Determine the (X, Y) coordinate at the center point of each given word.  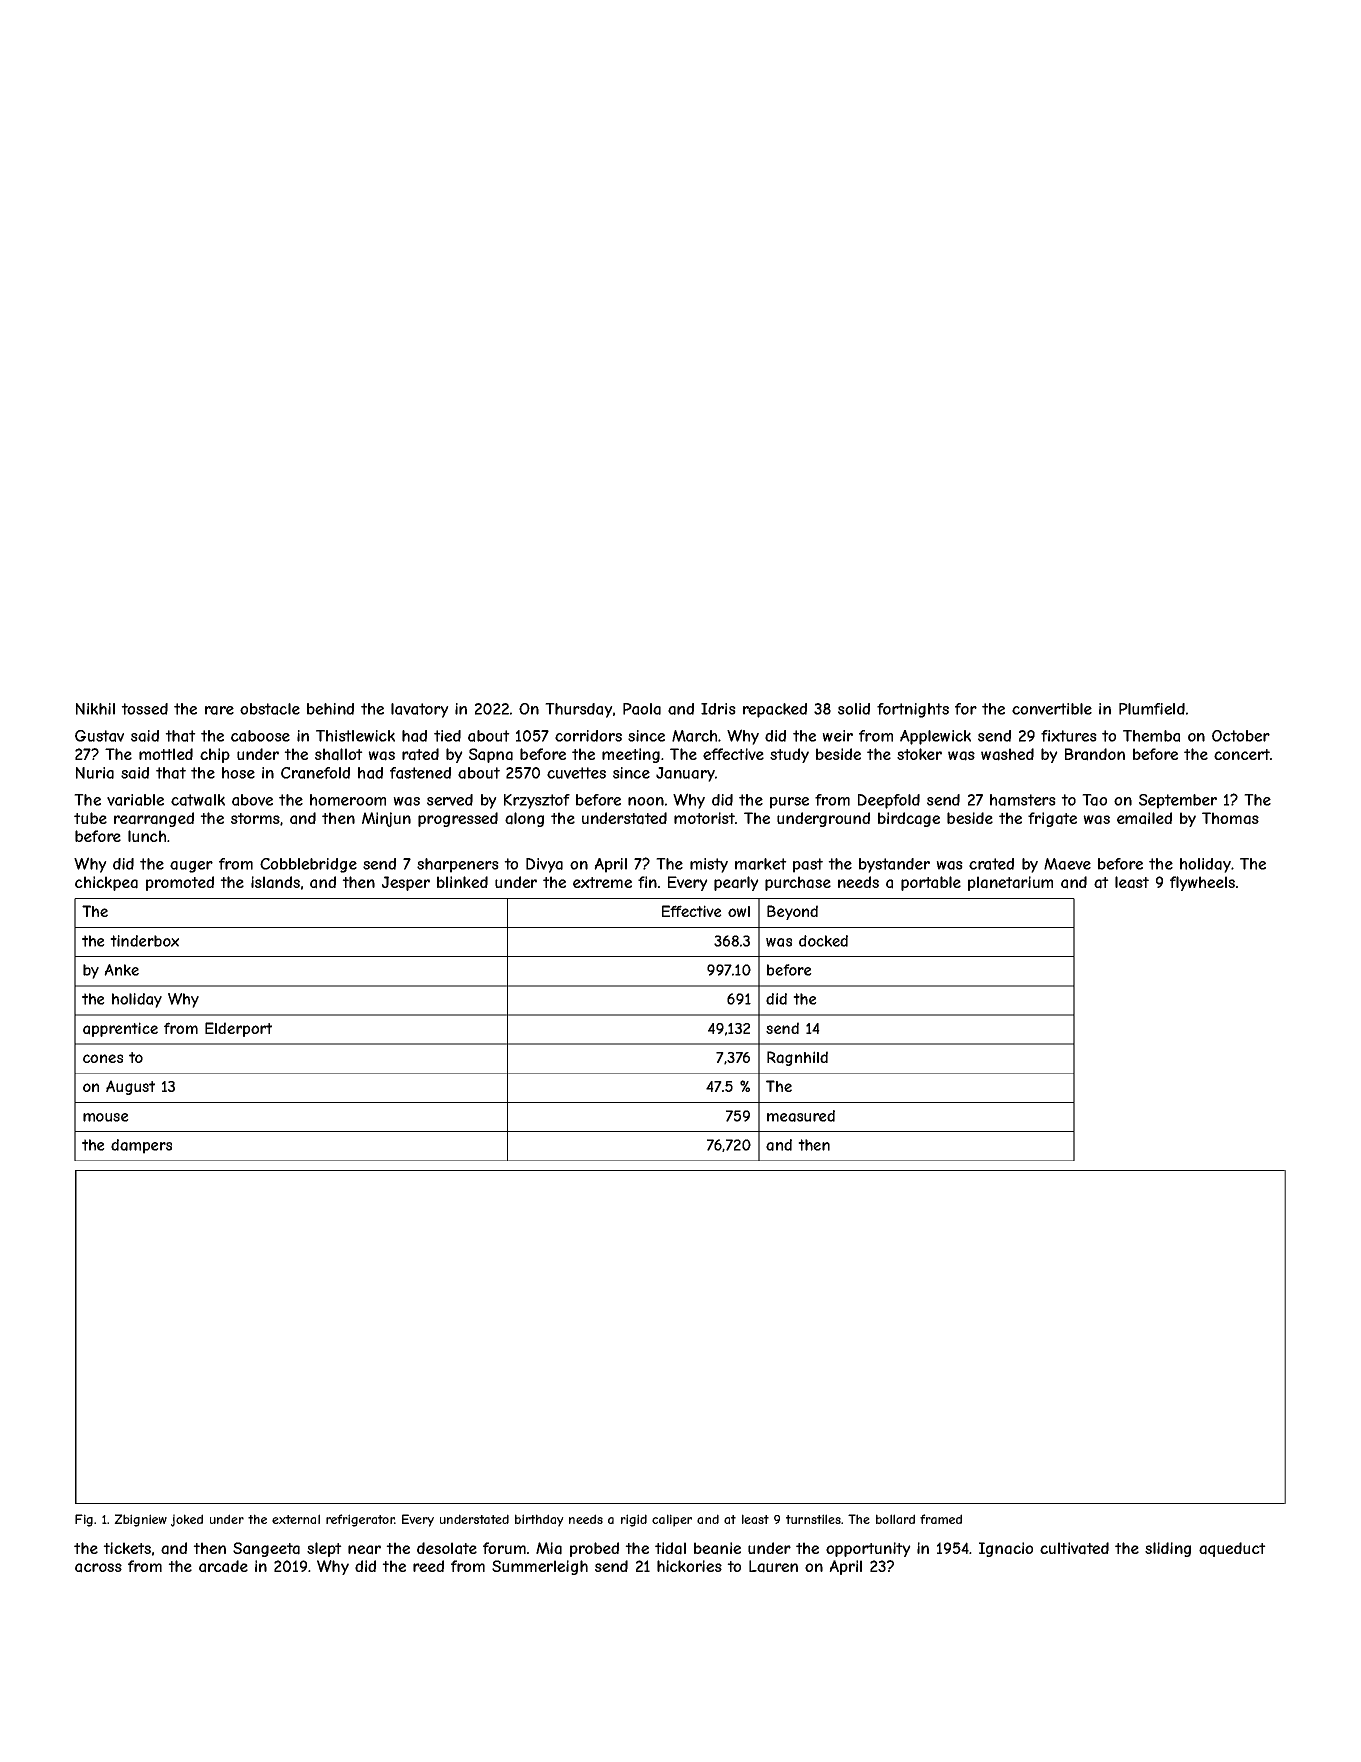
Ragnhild (797, 1058)
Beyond (792, 912)
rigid (634, 1520)
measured (801, 1116)
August (130, 1087)
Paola (642, 709)
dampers (141, 1146)
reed (428, 1566)
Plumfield (1152, 709)
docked (823, 941)
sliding (1168, 1549)
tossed (144, 709)
